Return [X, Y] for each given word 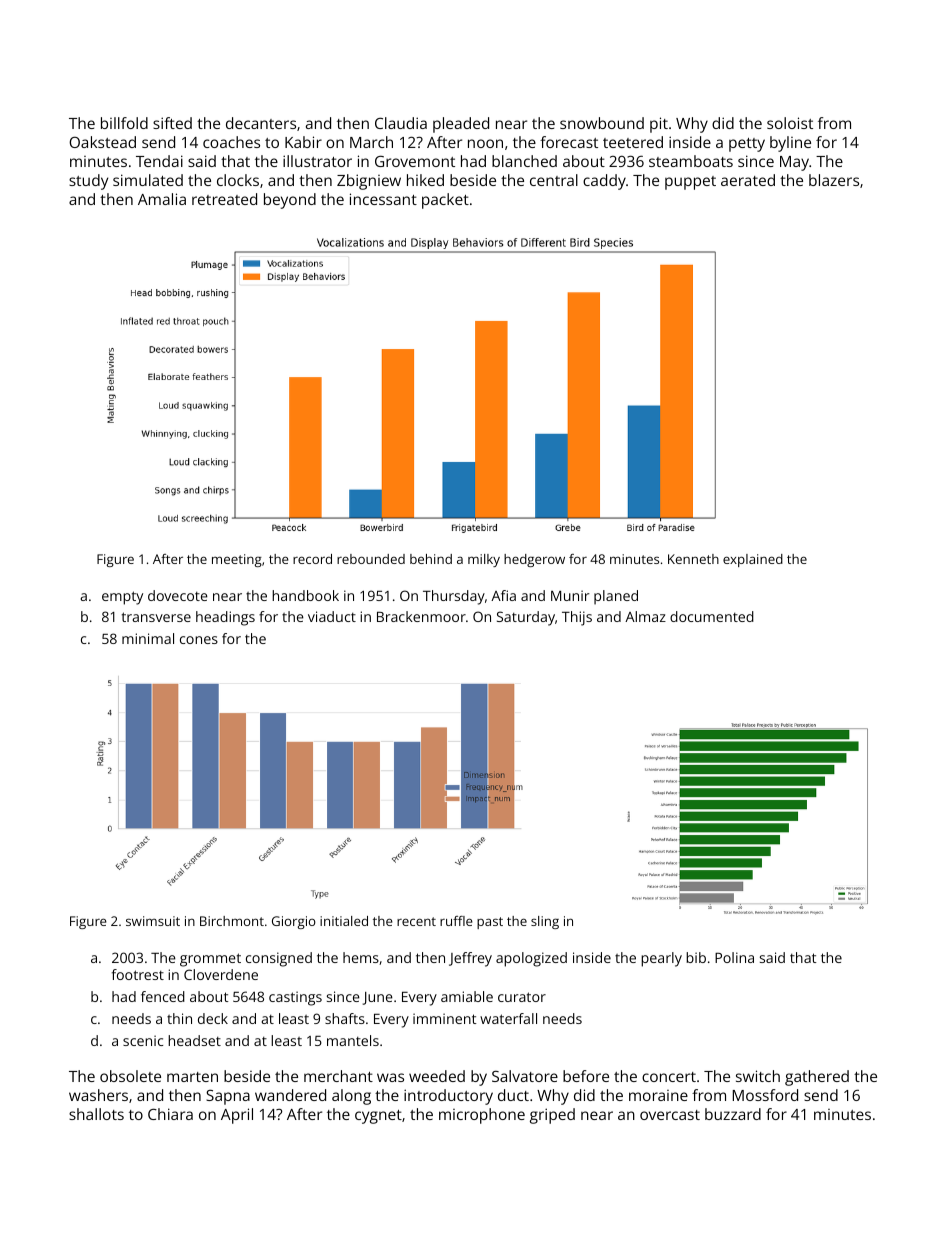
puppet [690, 183]
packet [445, 201]
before [586, 1076]
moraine [658, 1095]
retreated [224, 199]
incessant [383, 199]
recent [416, 921]
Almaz [645, 616]
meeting [237, 560]
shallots [96, 1114]
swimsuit [153, 921]
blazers [834, 180]
